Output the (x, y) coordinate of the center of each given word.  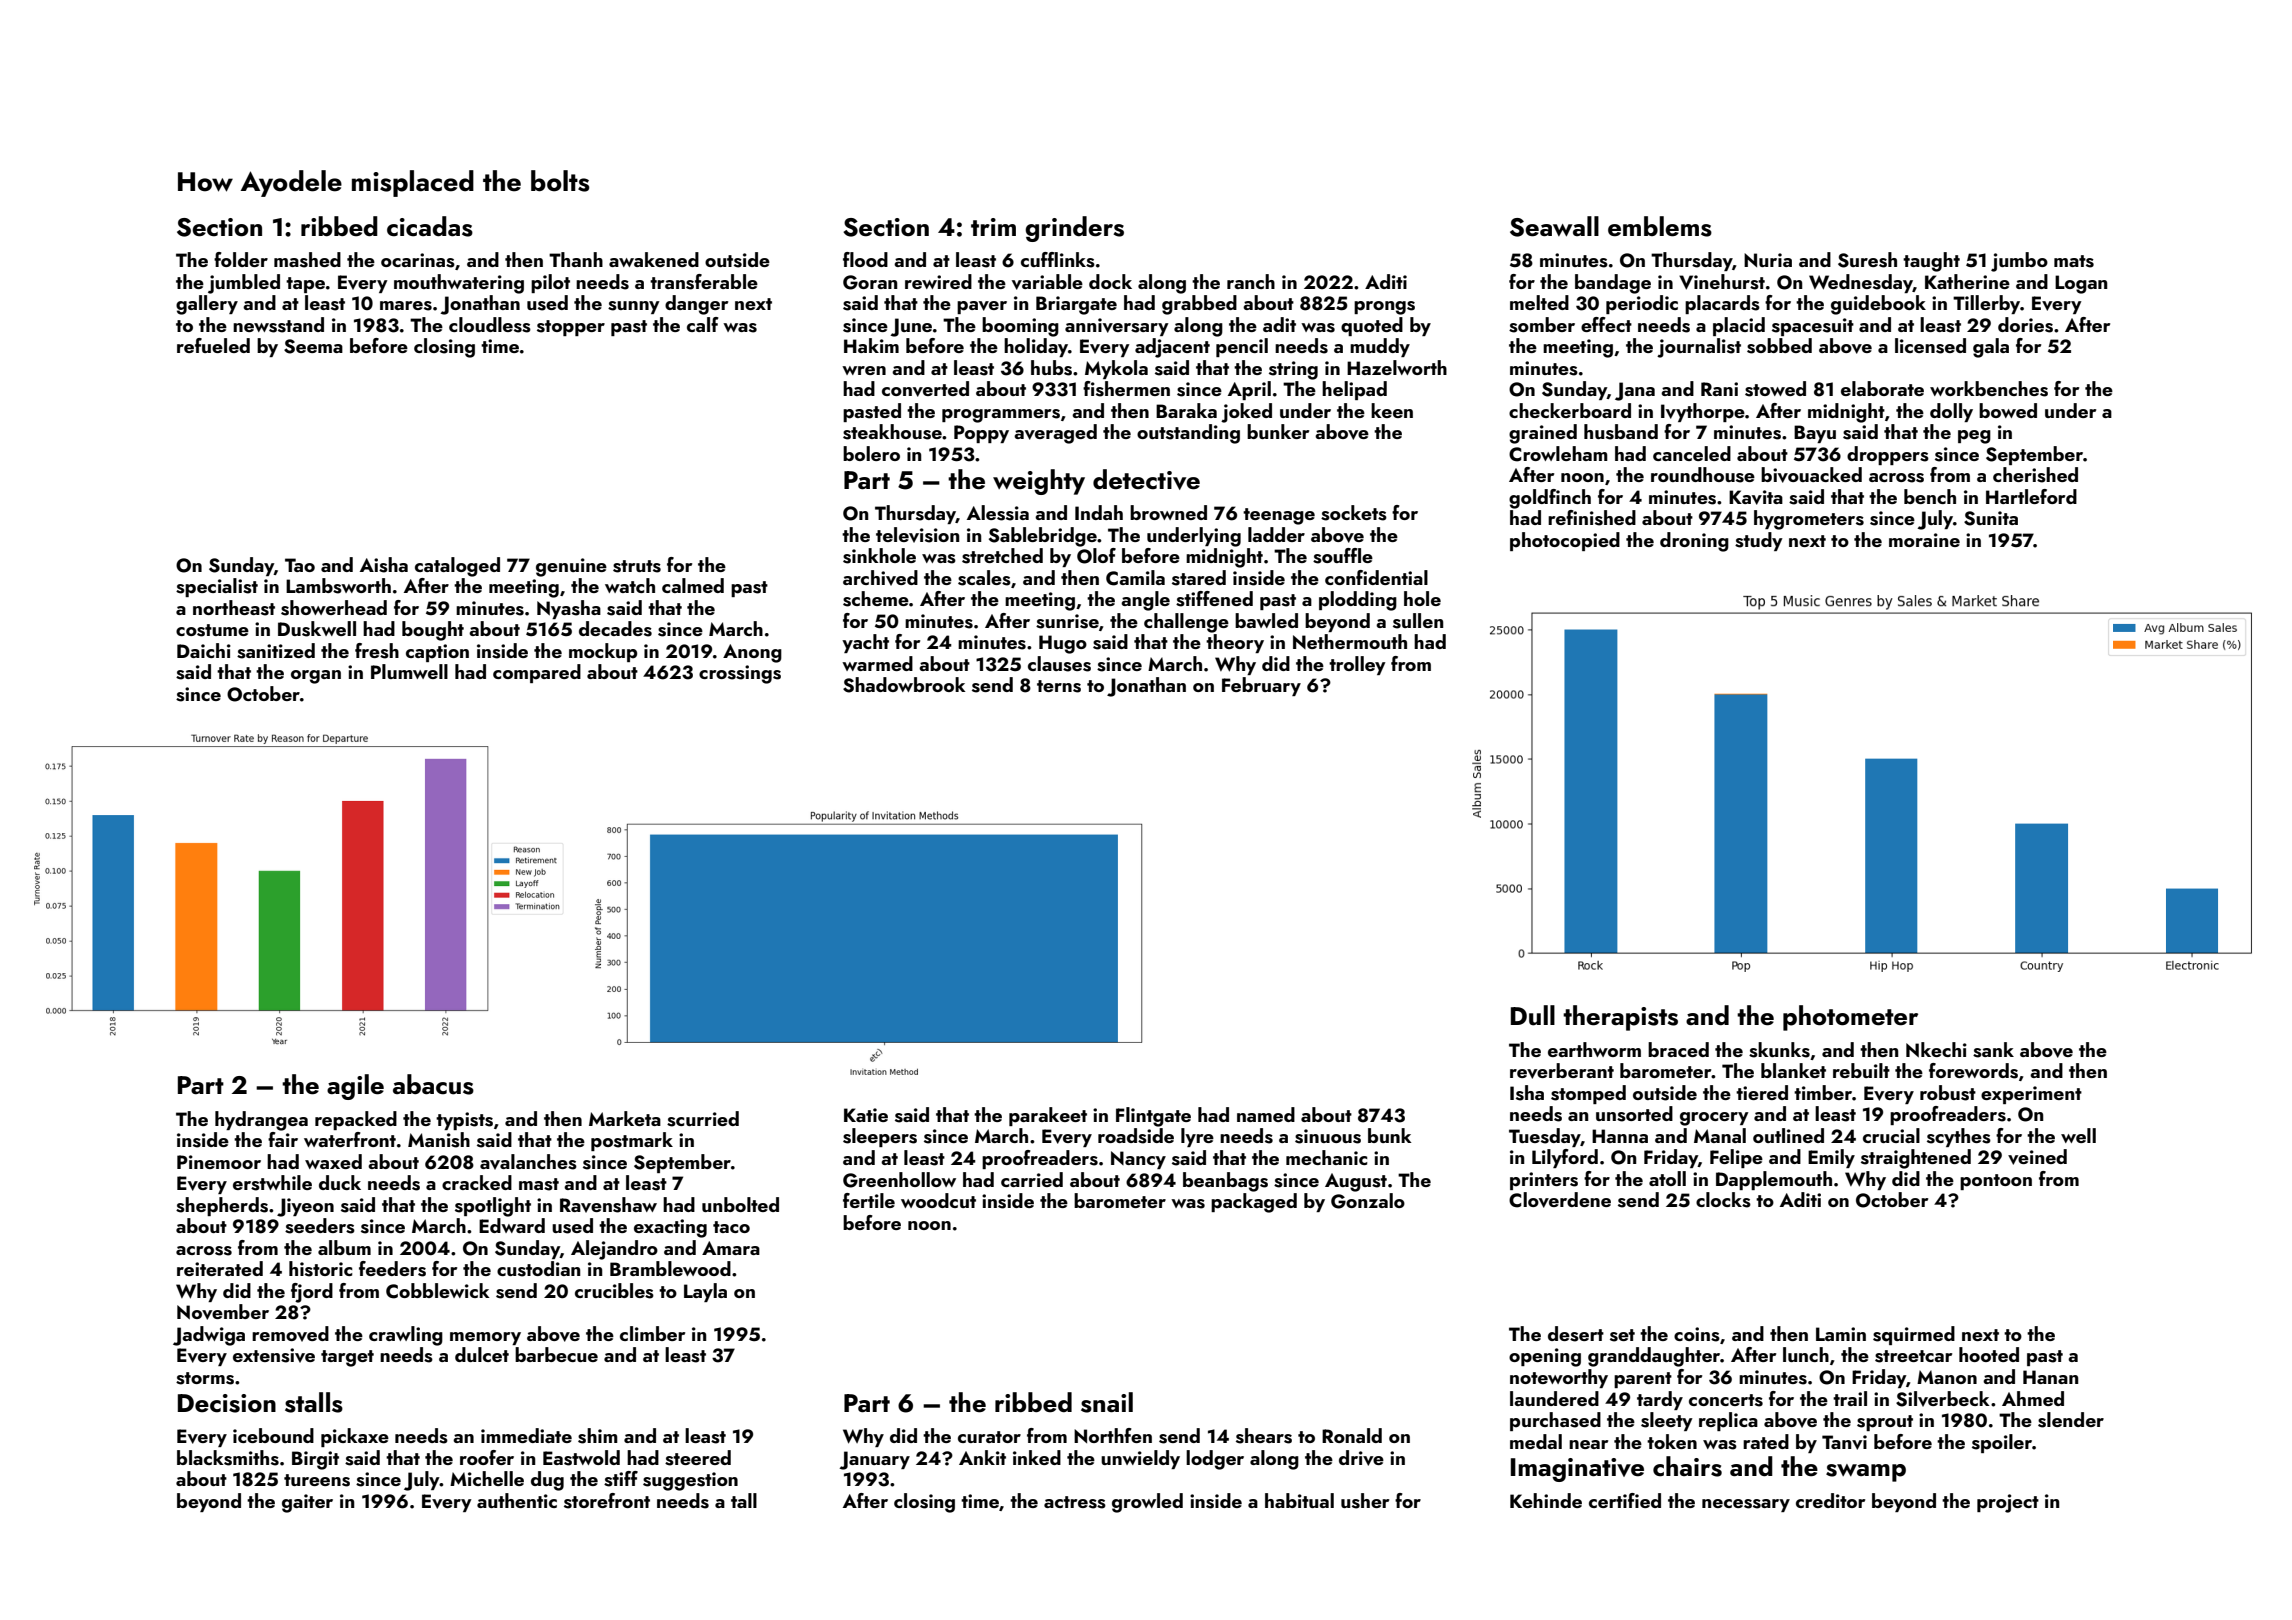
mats (2074, 261)
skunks (1779, 1050)
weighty (1039, 482)
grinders (1074, 229)
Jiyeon (305, 1207)
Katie (866, 1115)
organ (316, 677)
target (347, 1358)
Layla (705, 1292)
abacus (433, 1084)
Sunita (1991, 518)
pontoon (1996, 1182)
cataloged (457, 567)
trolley (1357, 665)
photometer (1850, 1018)
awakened (654, 259)
